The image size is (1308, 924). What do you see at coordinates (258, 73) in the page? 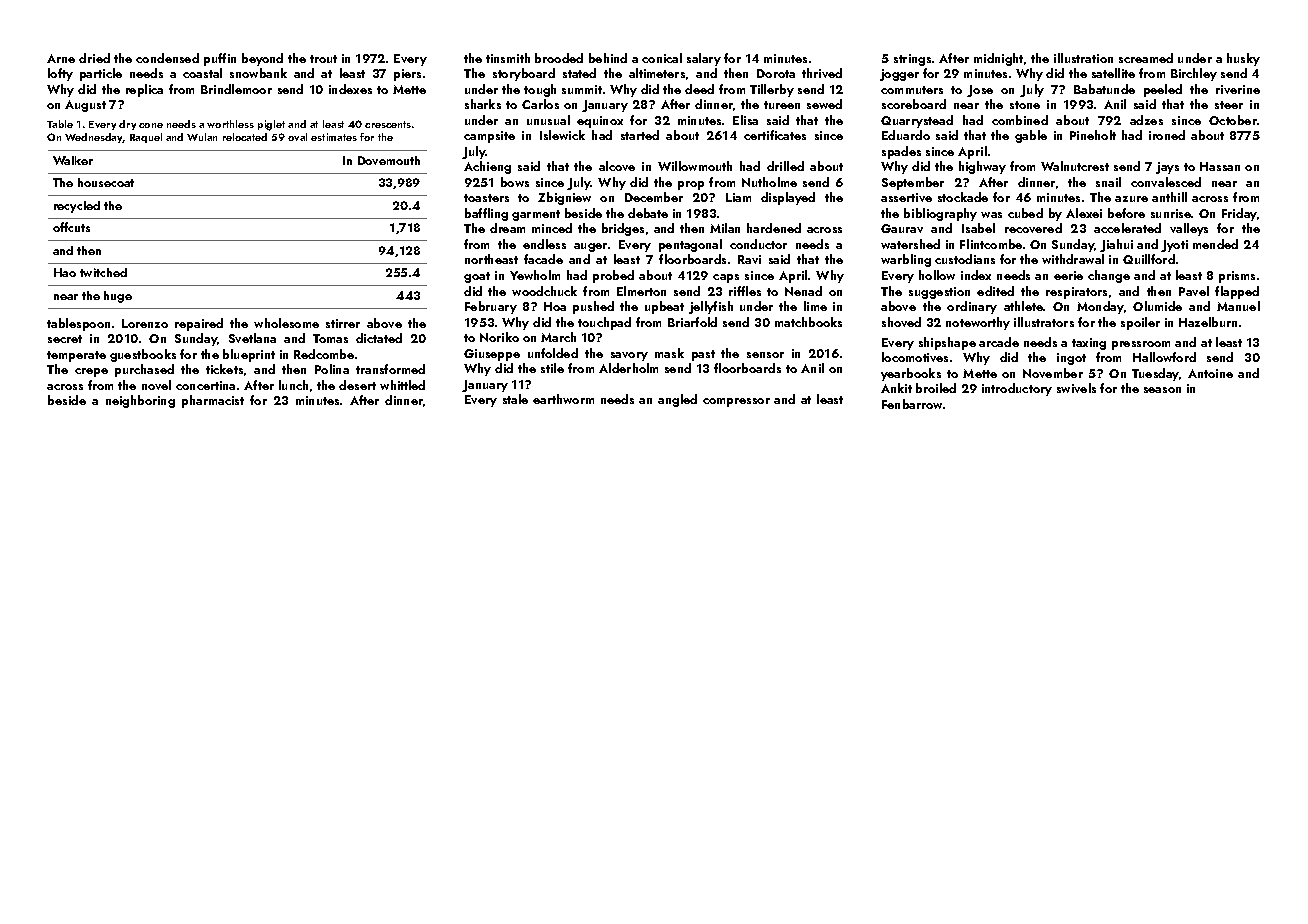
I see `snowbank` at bounding box center [258, 73].
